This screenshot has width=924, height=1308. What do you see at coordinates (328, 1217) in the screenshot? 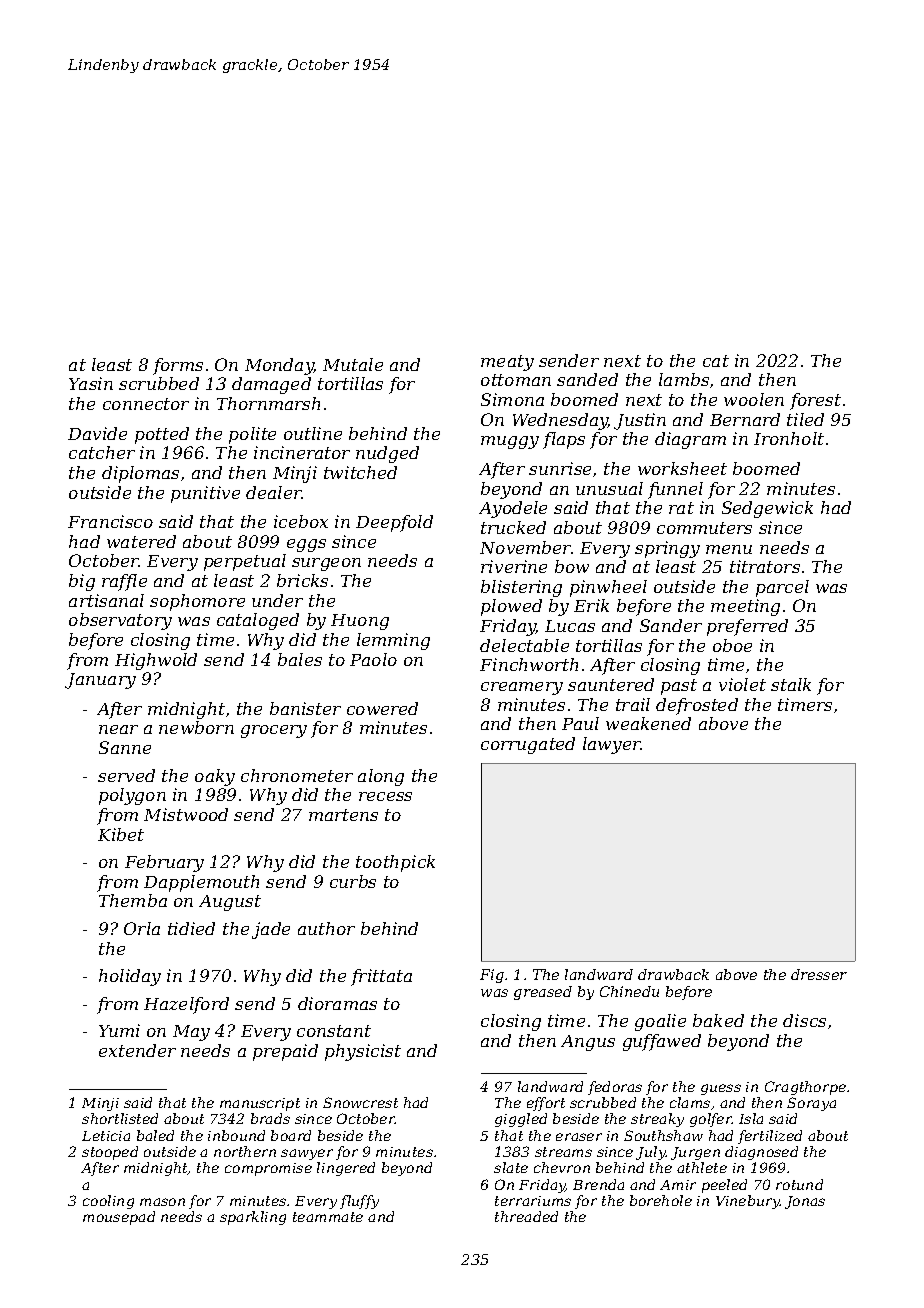
I see `teammate` at bounding box center [328, 1217].
